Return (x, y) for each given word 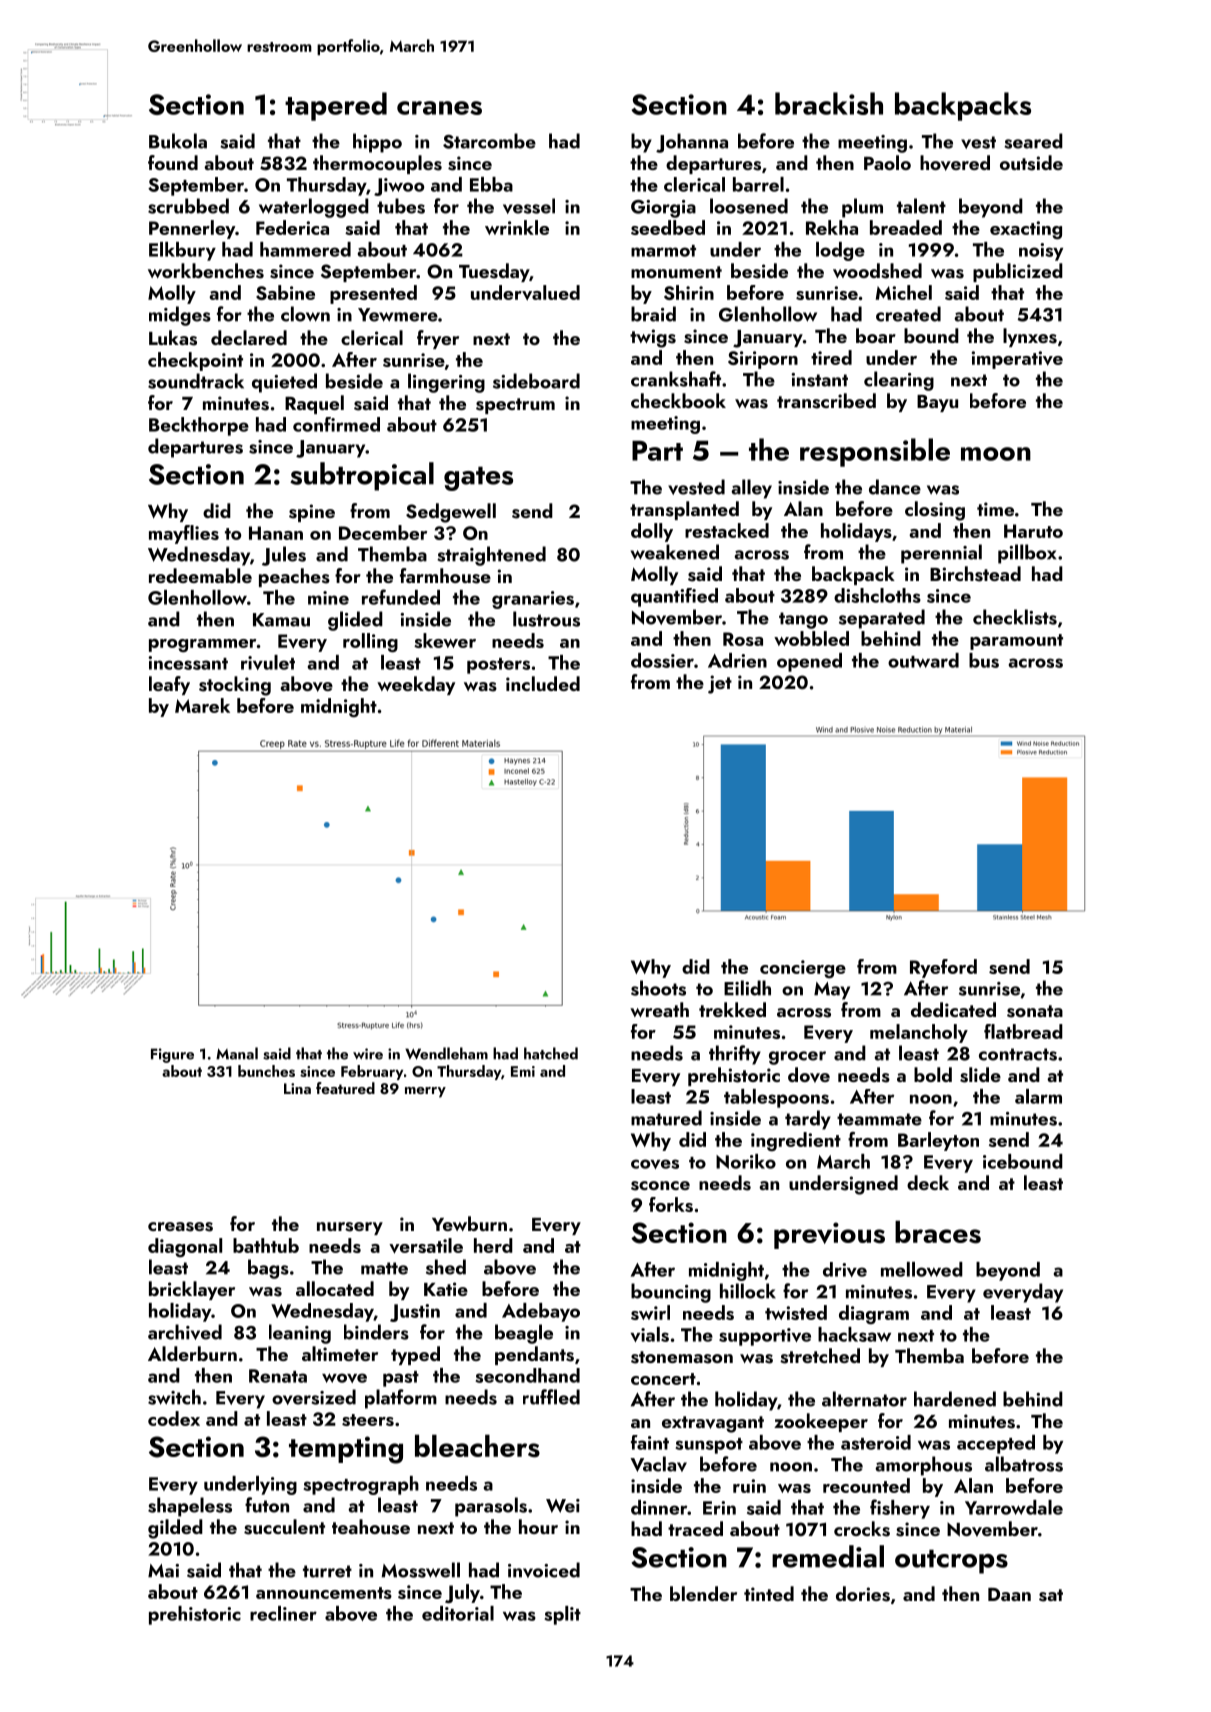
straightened (491, 556)
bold (933, 1074)
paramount (1016, 642)
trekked (732, 1009)
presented (373, 294)
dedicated (953, 1009)
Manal (237, 1053)
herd (493, 1245)
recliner (283, 1613)
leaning (300, 1334)
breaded (906, 227)
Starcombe (489, 141)
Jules (284, 556)
